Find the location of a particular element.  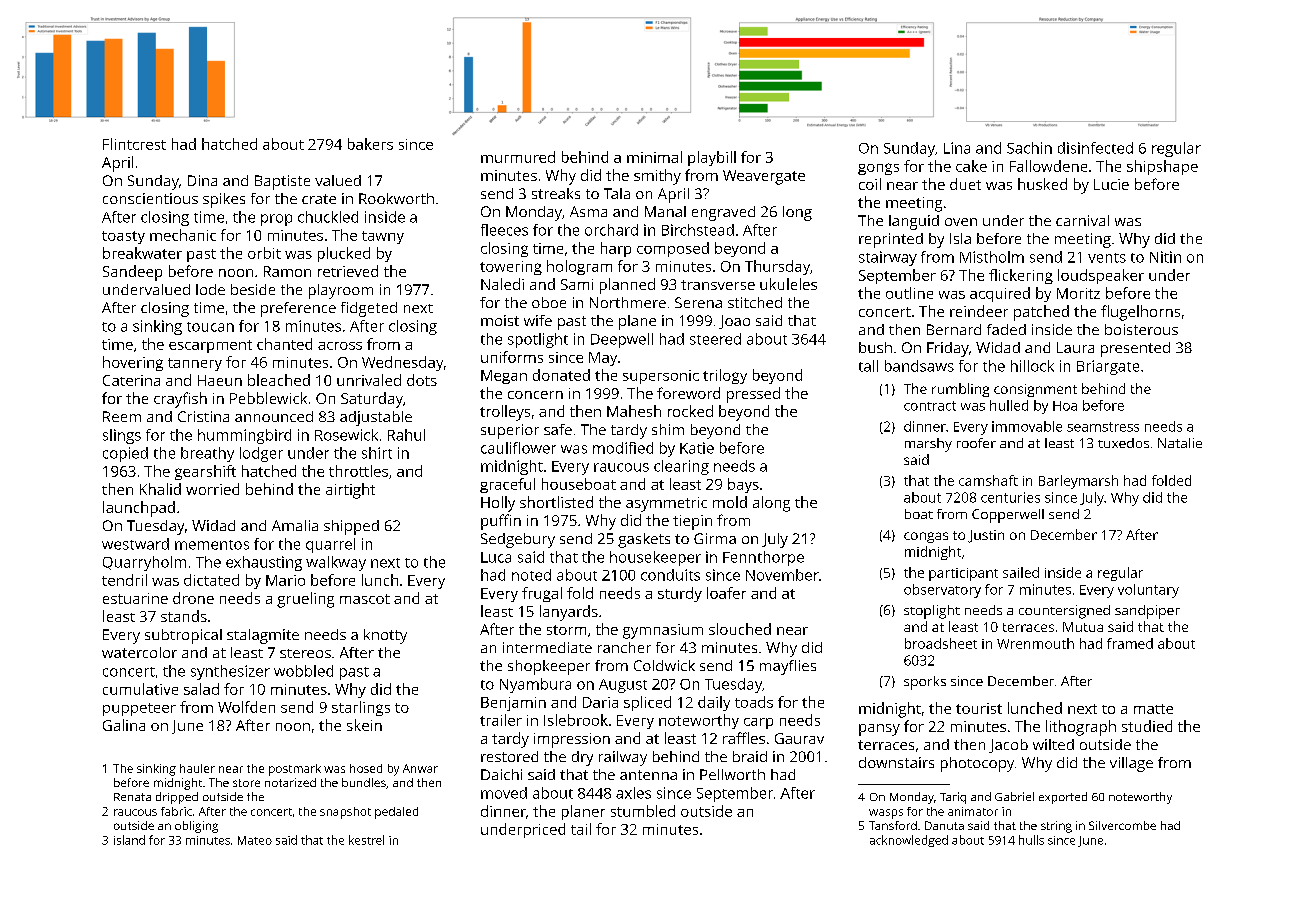

Manal is located at coordinates (665, 211).
